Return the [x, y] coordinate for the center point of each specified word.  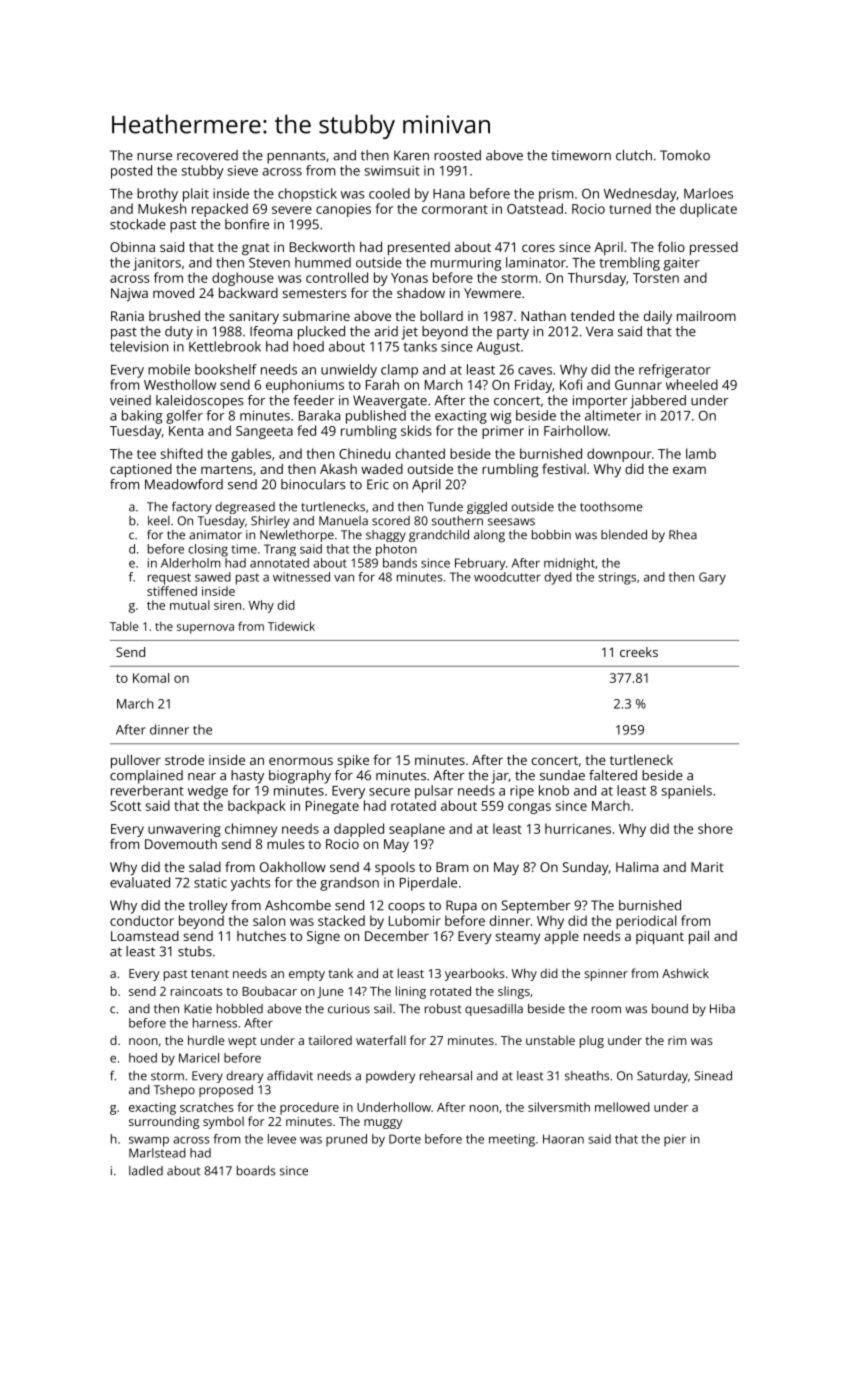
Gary [712, 578]
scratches [207, 1107]
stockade [138, 224]
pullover [136, 761]
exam [689, 470]
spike [353, 761]
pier [675, 1140]
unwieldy [349, 371]
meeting [512, 1140]
